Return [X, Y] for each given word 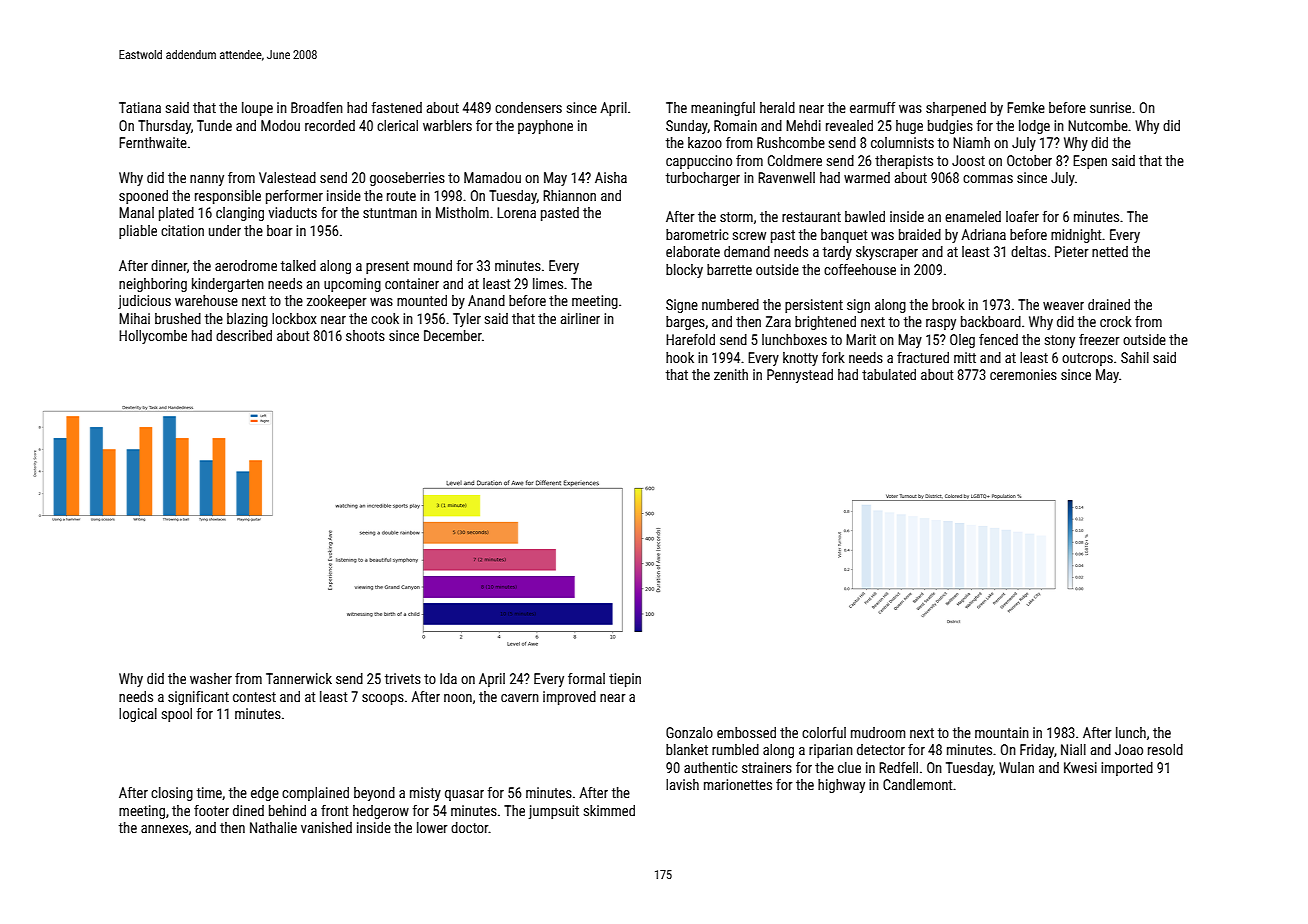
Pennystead [800, 376]
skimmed [609, 810]
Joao [1129, 749]
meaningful [723, 109]
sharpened [956, 109]
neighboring [153, 285]
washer [211, 678]
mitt [965, 357]
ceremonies [1023, 374]
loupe [257, 109]
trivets [403, 678]
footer [211, 810]
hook [680, 357]
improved [569, 698]
